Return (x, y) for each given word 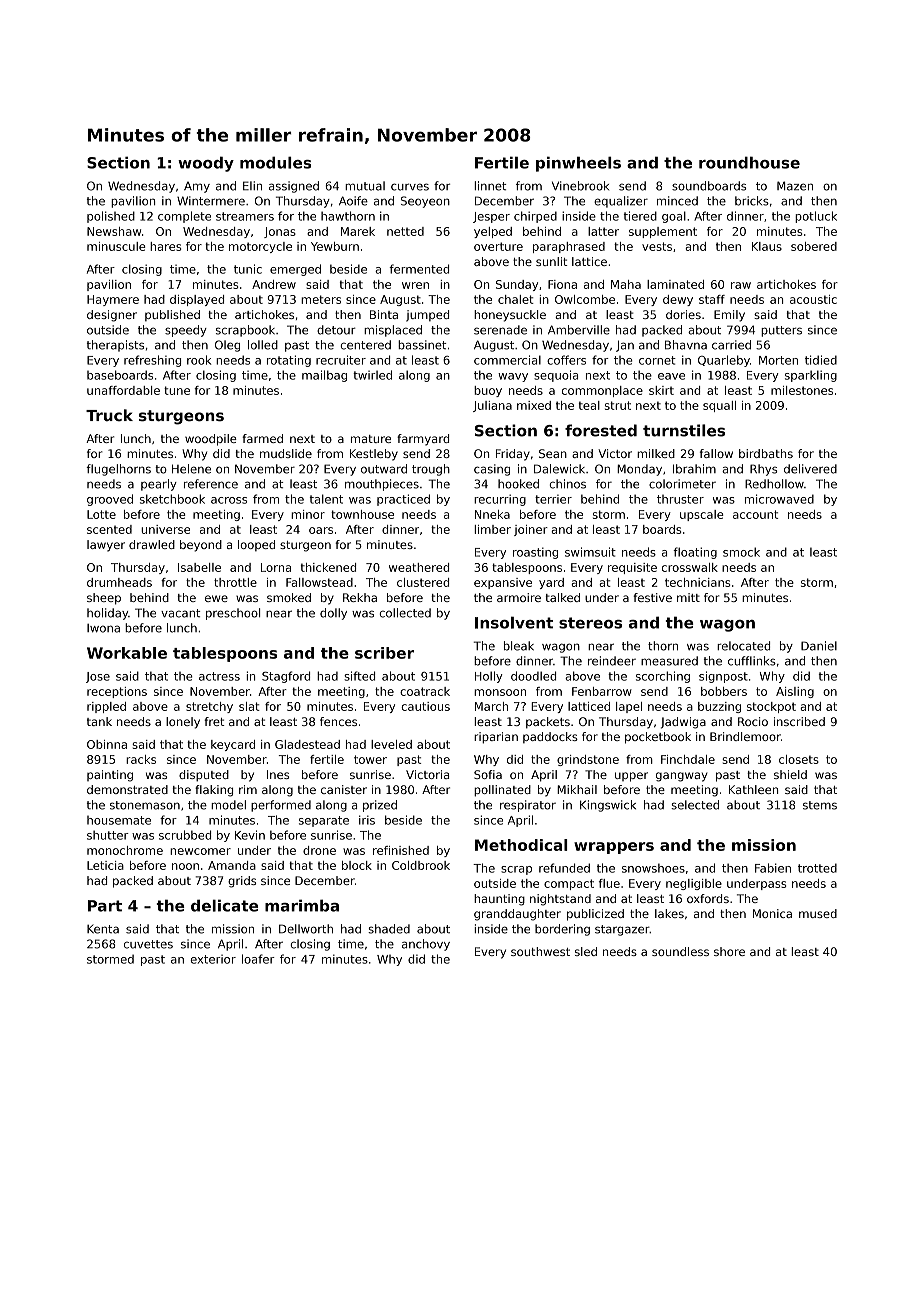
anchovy (426, 945)
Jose (98, 677)
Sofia (488, 774)
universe (165, 529)
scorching (663, 677)
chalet (516, 299)
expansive (503, 583)
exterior (213, 959)
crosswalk (690, 567)
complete (184, 217)
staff (712, 299)
